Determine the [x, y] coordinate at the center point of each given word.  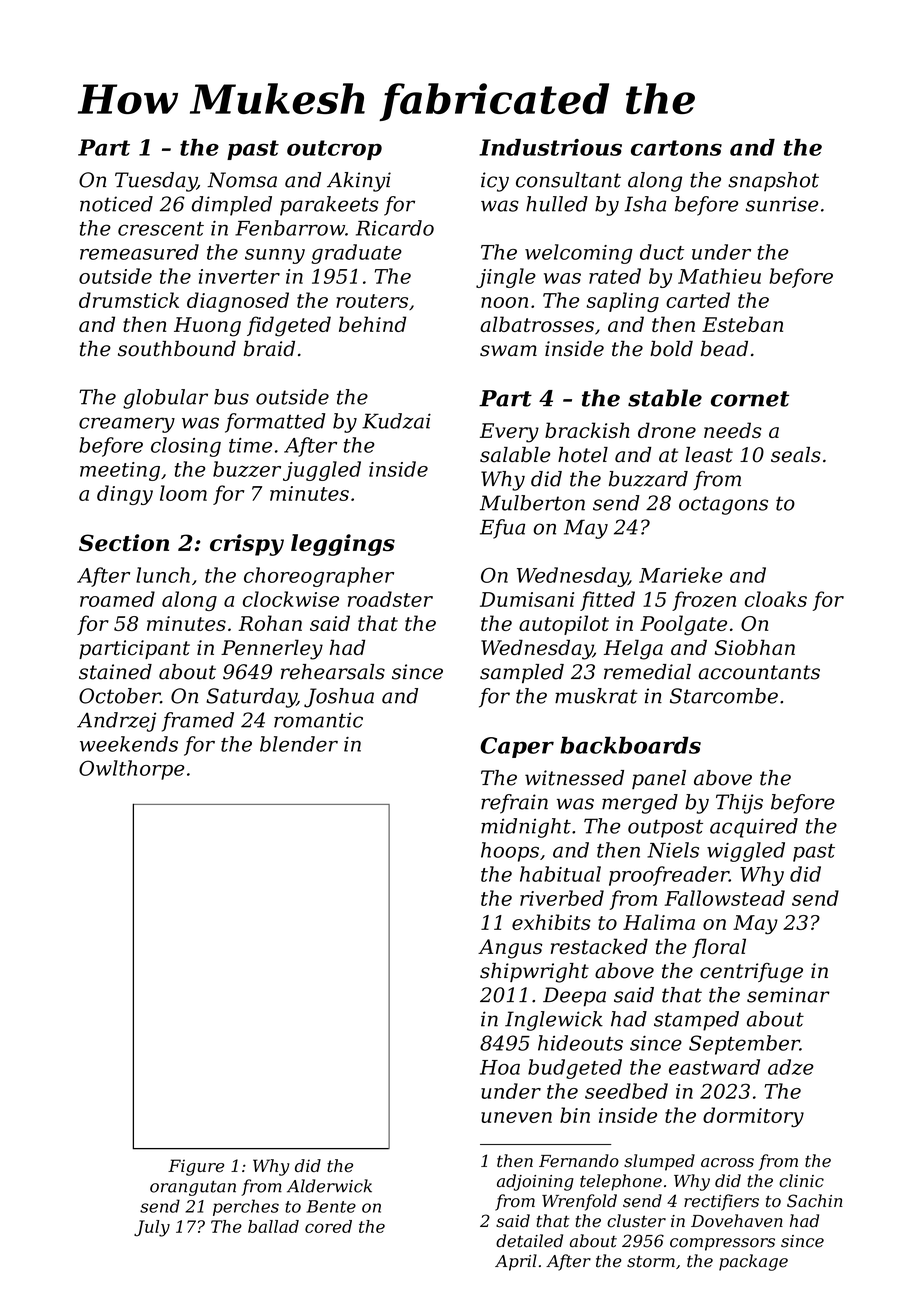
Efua [502, 529]
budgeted [575, 1069]
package [753, 1262]
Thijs [739, 804]
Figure [196, 1167]
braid [269, 349]
